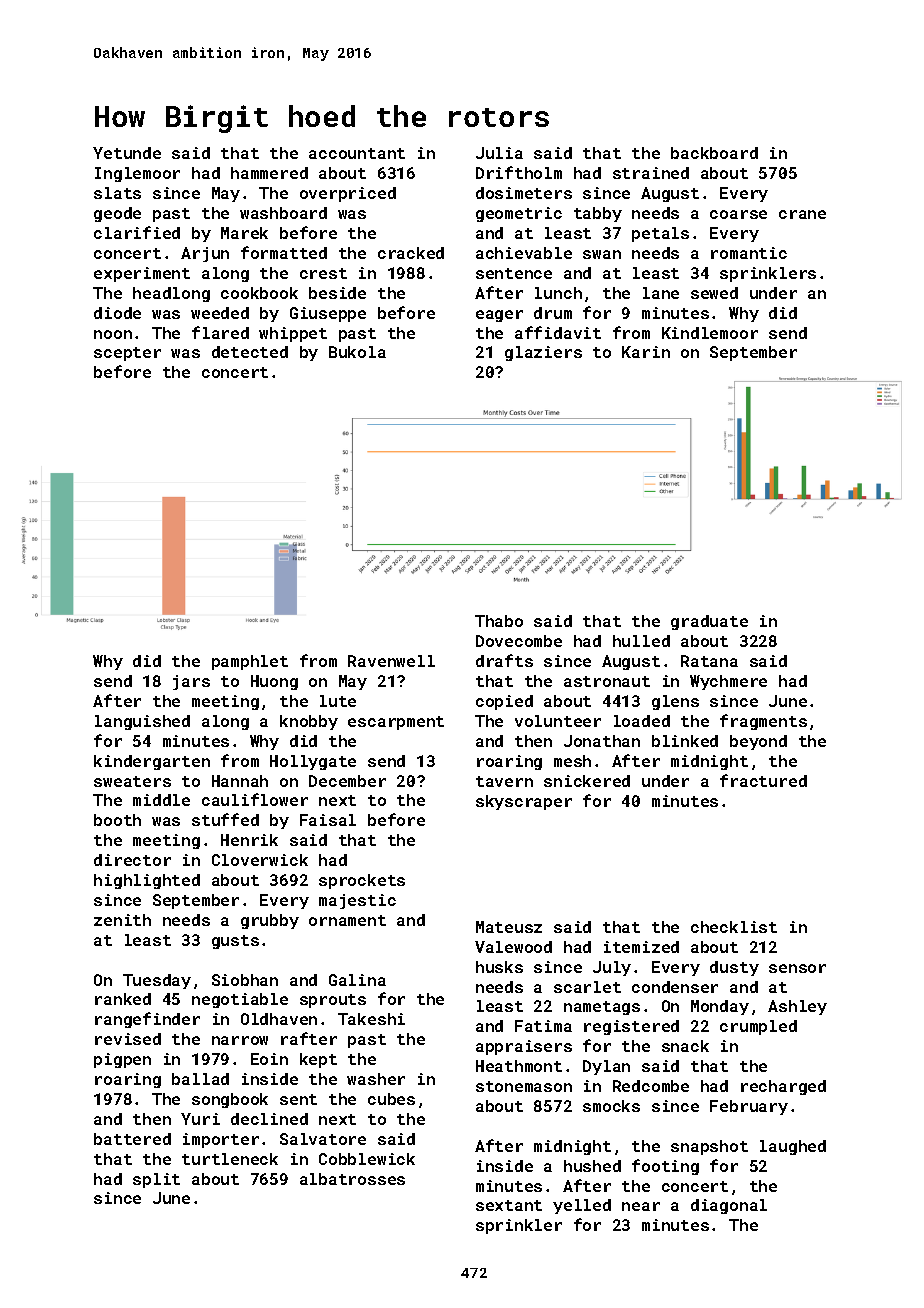 This screenshot has height=1308, width=924. I want to click on fractured, so click(763, 780).
